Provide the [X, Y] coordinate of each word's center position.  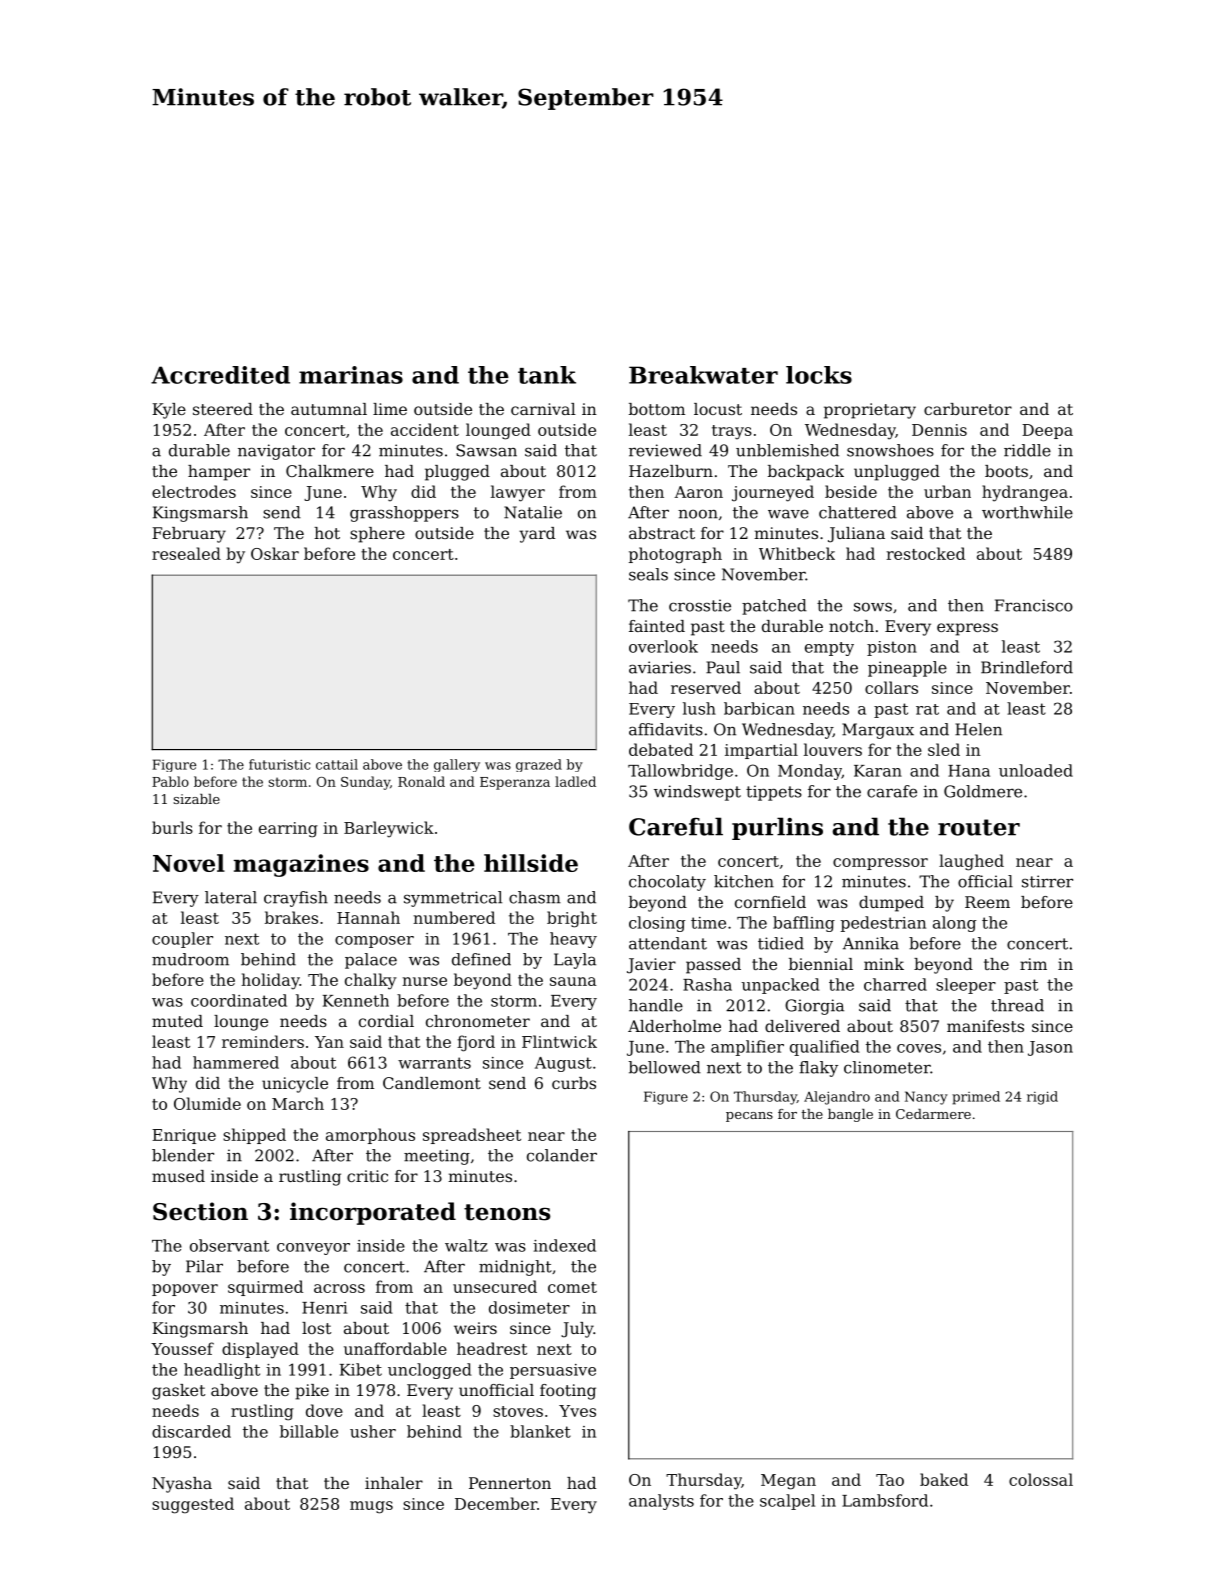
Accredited [220, 375]
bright [572, 919]
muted [177, 1021]
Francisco [1034, 605]
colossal [1041, 1479]
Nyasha [182, 1485]
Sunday [365, 783]
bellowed [665, 1067]
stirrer [1047, 881]
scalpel [787, 1502]
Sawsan [486, 450]
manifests [985, 1026]
